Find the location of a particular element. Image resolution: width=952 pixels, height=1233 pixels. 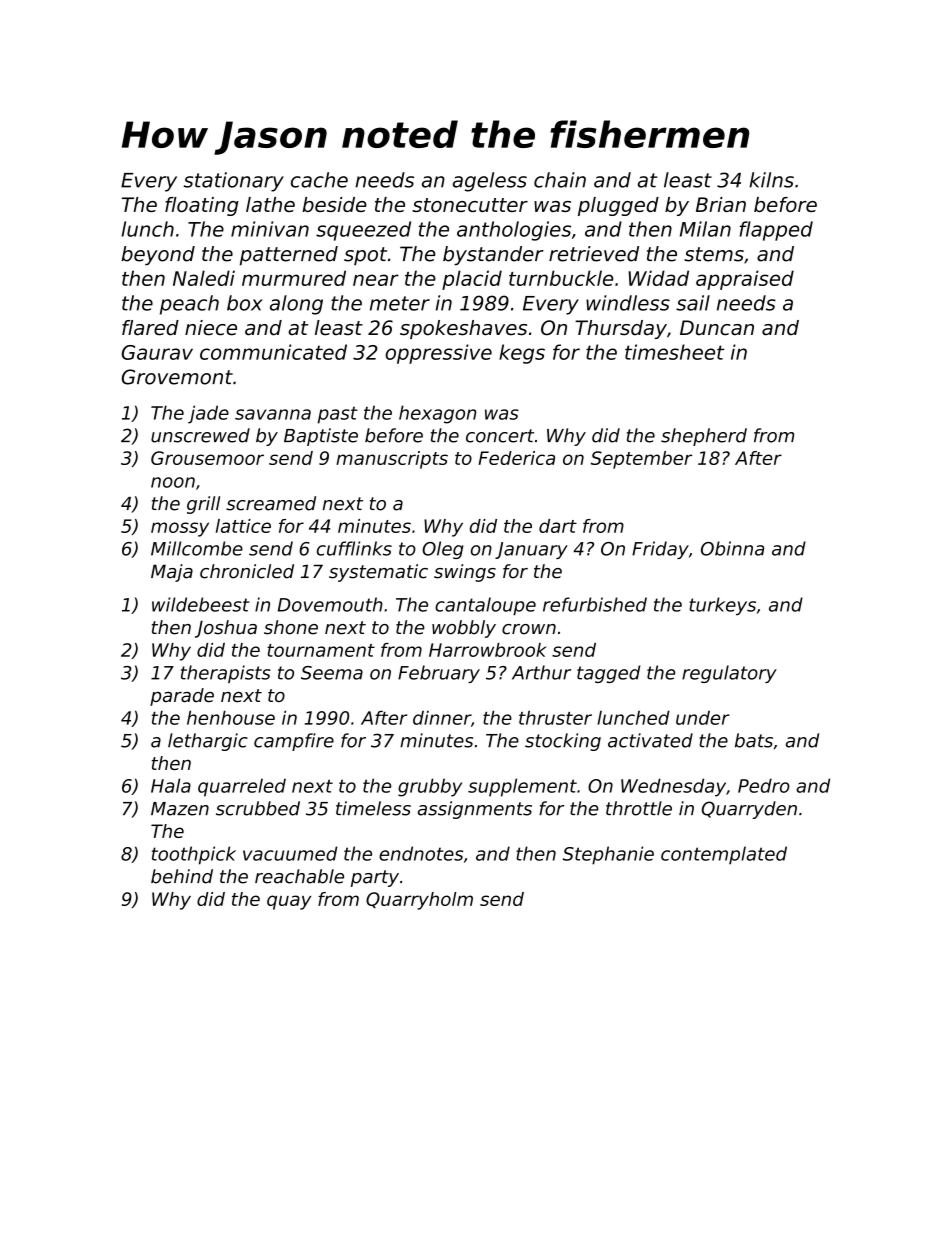

quay is located at coordinates (289, 902).
